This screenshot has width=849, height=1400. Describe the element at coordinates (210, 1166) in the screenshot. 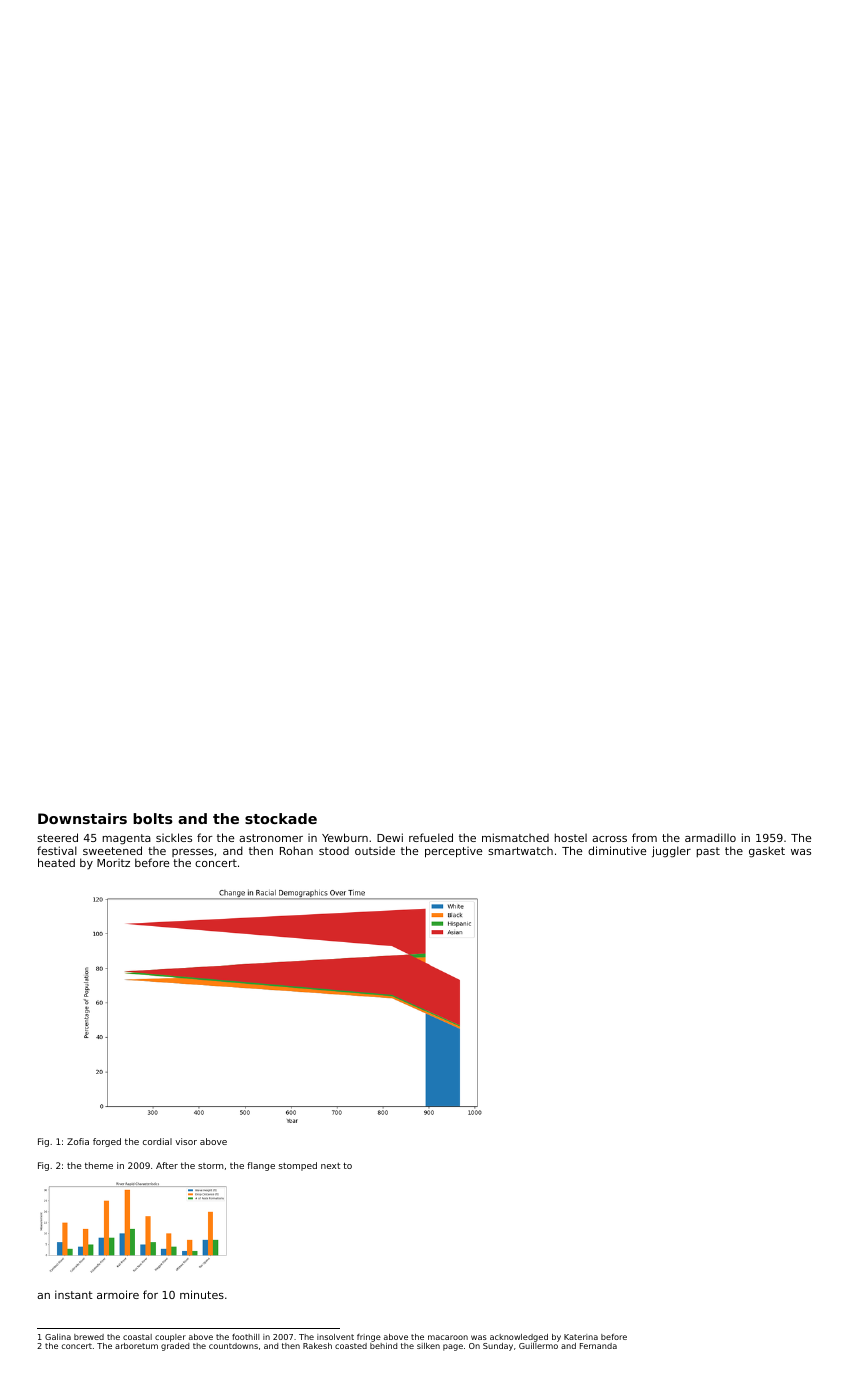

I see `storm` at that location.
